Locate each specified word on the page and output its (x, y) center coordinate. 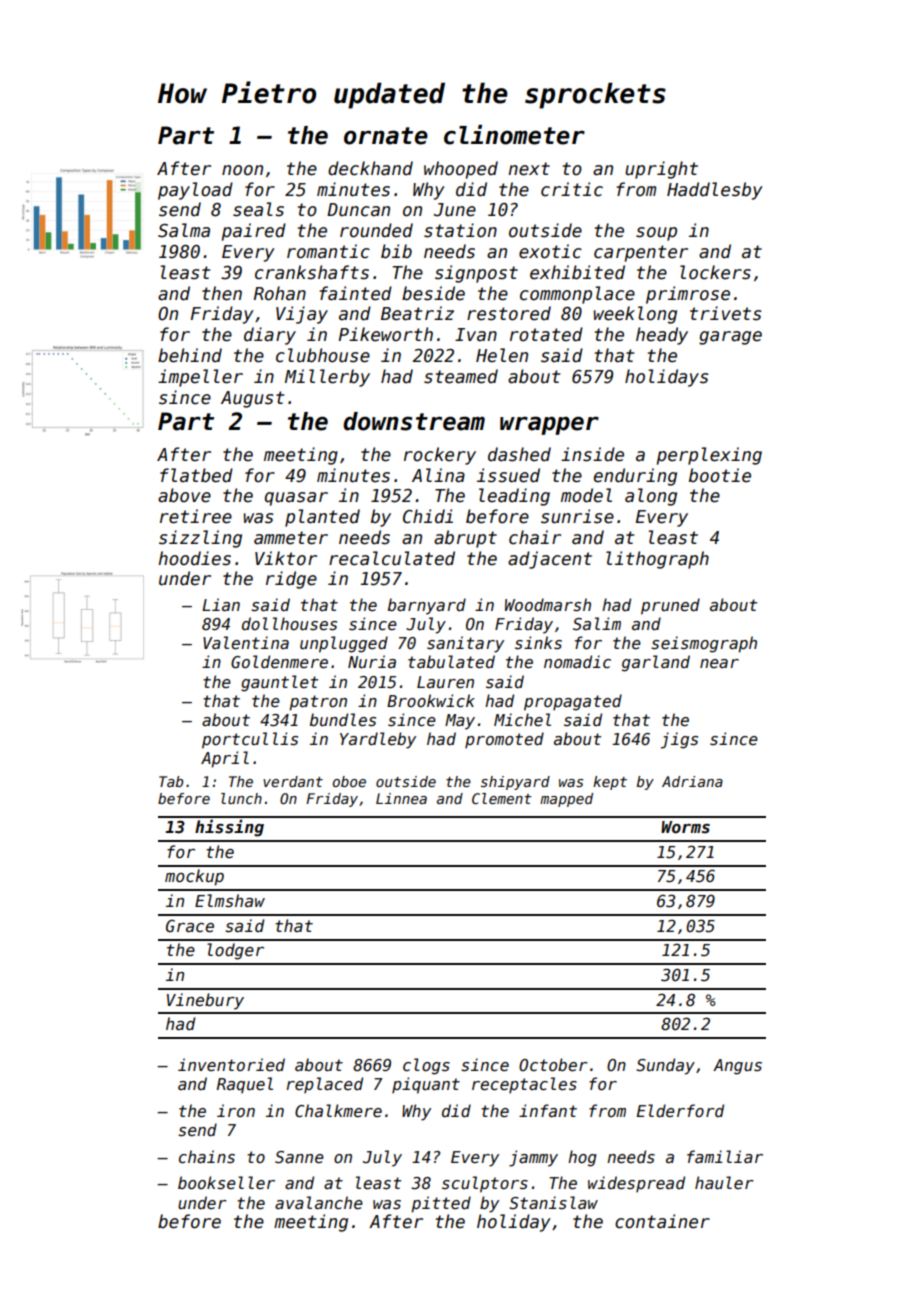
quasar (296, 499)
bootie (720, 475)
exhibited (577, 272)
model (586, 495)
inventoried (231, 1065)
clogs (426, 1066)
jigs (679, 740)
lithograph (657, 560)
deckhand (370, 168)
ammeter (291, 538)
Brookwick (431, 700)
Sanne (299, 1157)
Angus (737, 1067)
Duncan (358, 210)
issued (508, 475)
